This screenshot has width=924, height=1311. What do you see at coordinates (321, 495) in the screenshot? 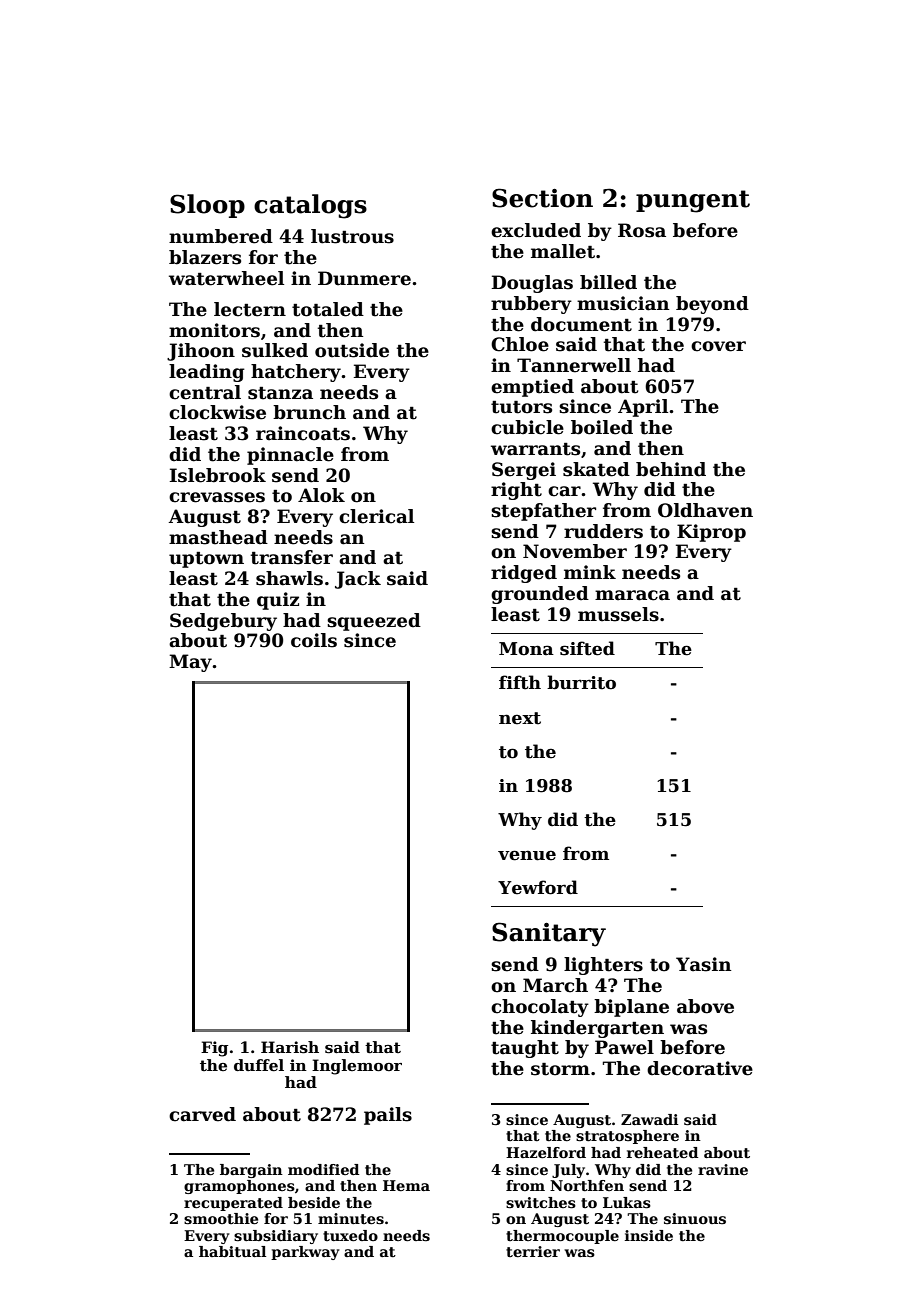
I see `Alok` at bounding box center [321, 495].
